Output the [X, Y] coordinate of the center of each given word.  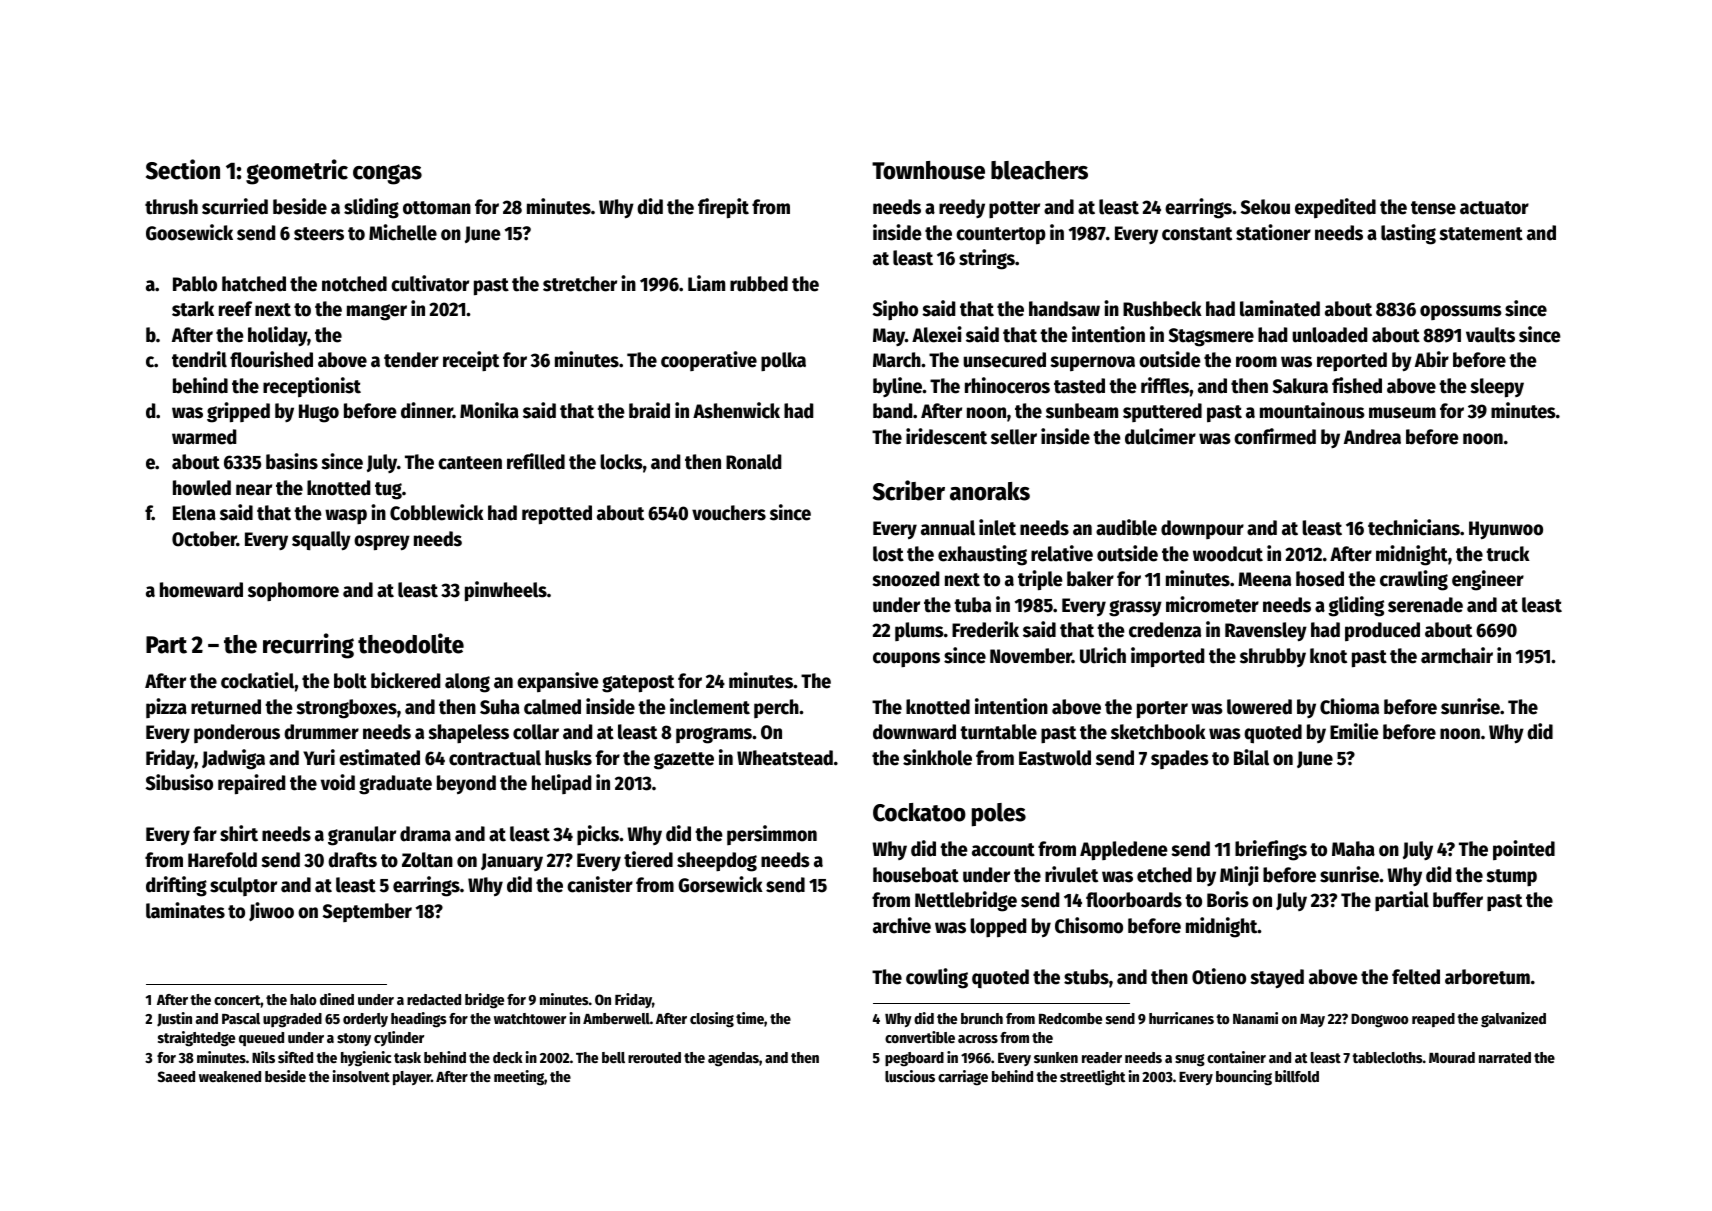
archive [902, 925]
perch [776, 708]
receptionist [312, 387]
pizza [166, 708]
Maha [1353, 849]
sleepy [1497, 388]
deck [508, 1057]
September [367, 912]
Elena [194, 513]
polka [783, 361]
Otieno [1219, 976]
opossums [1461, 312]
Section [183, 169]
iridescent [946, 436]
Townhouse [928, 170]
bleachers [1039, 170]
